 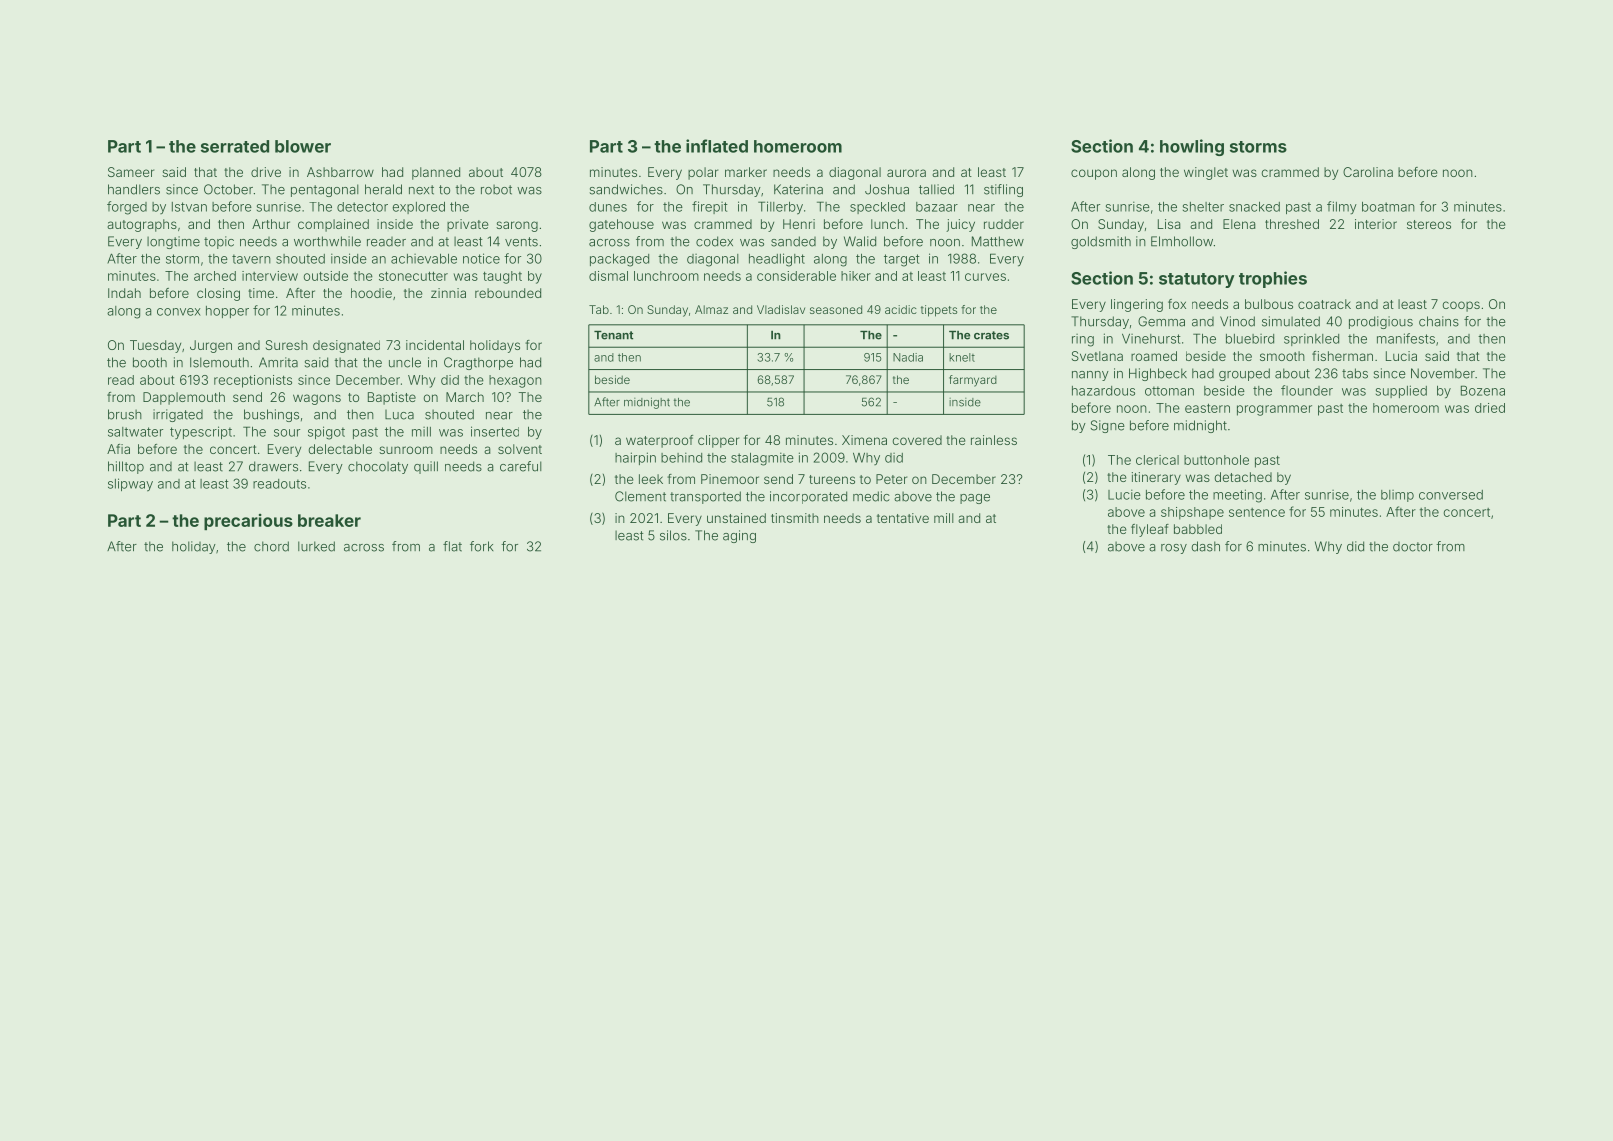 What do you see at coordinates (178, 415) in the document?
I see `irrigated` at bounding box center [178, 415].
